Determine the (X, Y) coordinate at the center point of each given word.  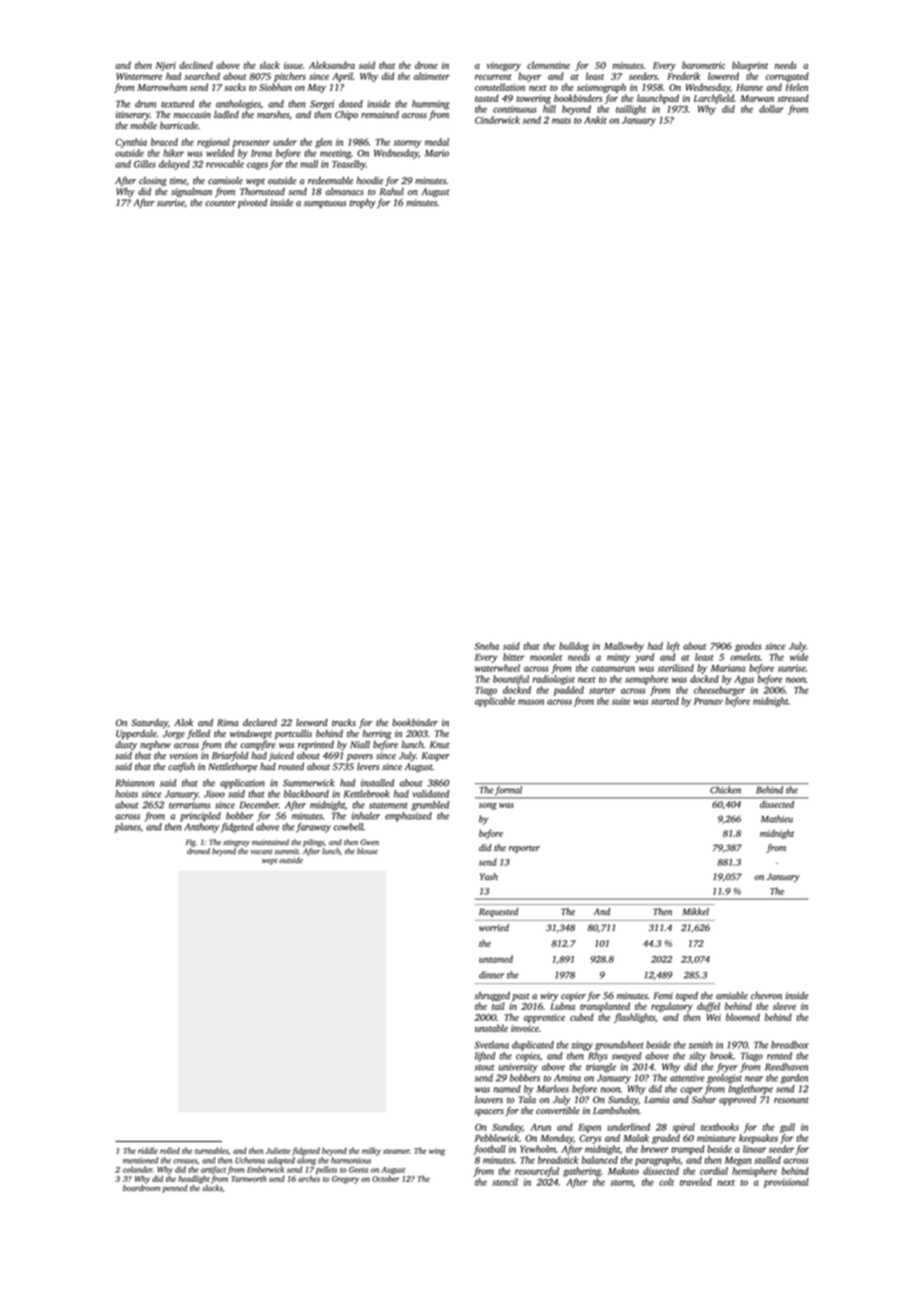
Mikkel (695, 911)
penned (174, 1189)
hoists (126, 794)
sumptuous (325, 204)
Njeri (166, 66)
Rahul (392, 191)
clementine (548, 65)
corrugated (787, 77)
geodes (748, 647)
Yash (489, 876)
